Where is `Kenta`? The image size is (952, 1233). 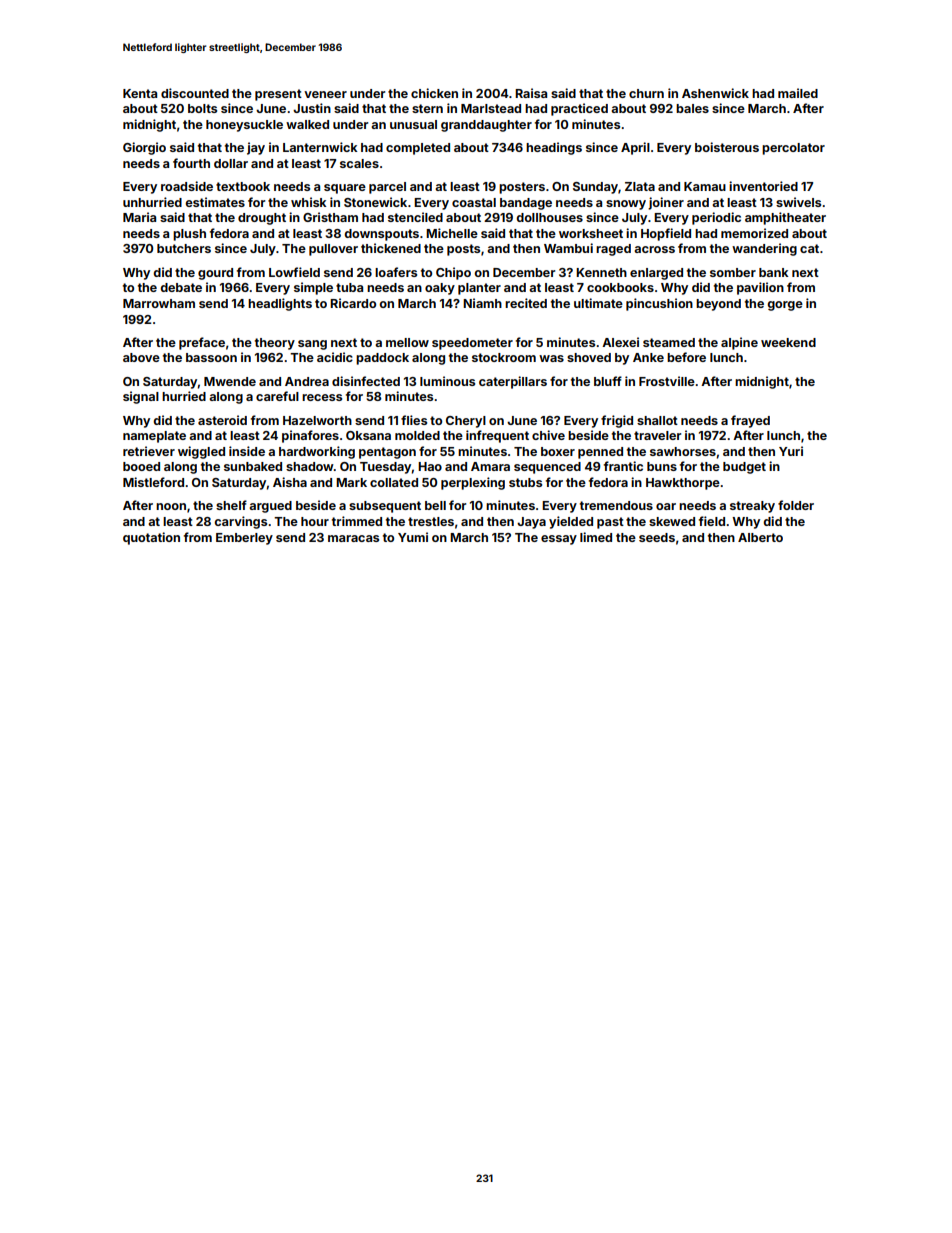 Kenta is located at coordinates (140, 93).
